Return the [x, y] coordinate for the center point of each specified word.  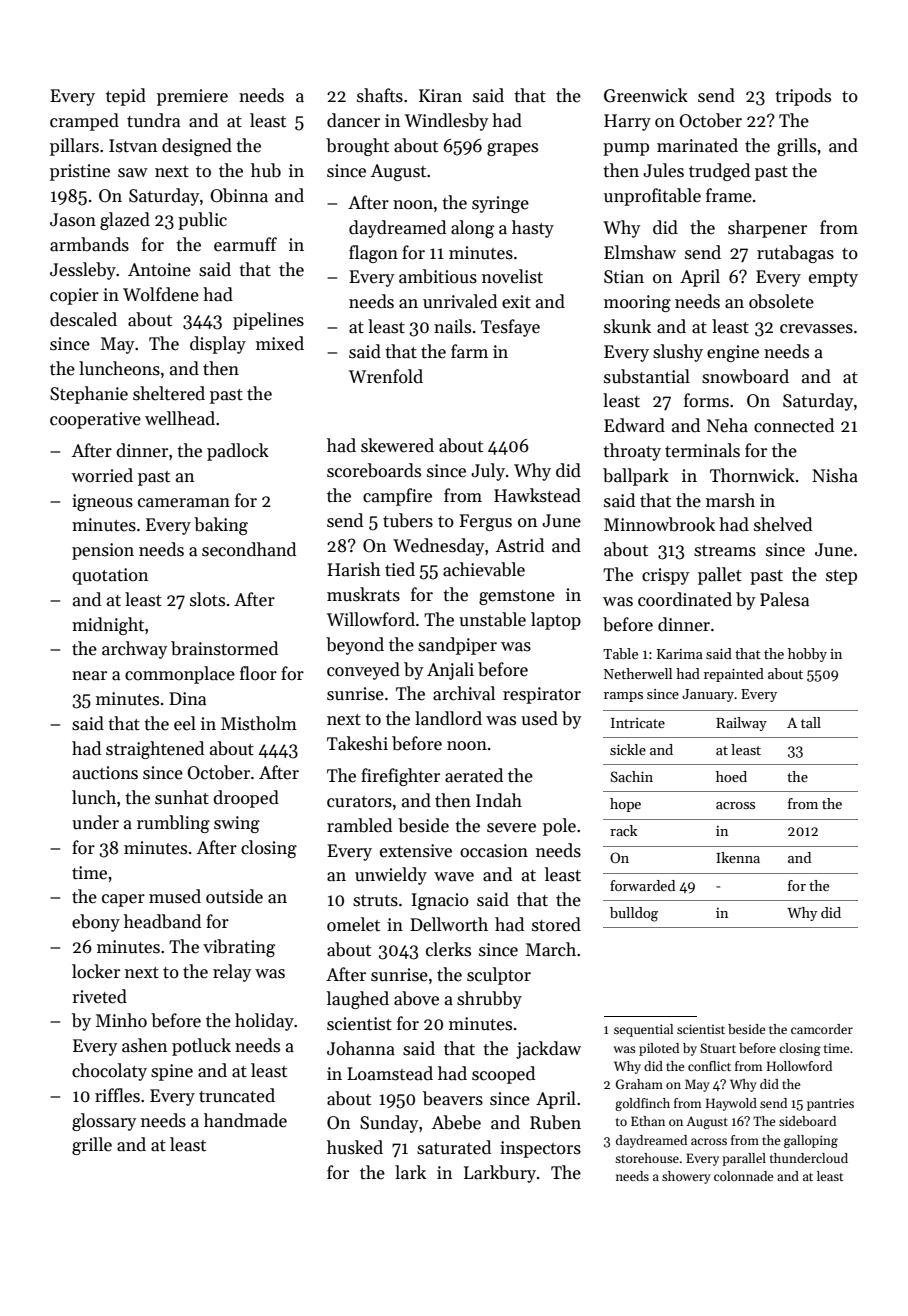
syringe [500, 204]
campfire [397, 497]
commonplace [180, 675]
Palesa [784, 599]
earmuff [245, 244]
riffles [117, 1095]
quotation [110, 576]
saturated [454, 1147]
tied [400, 569]
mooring [637, 303]
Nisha [835, 475]
